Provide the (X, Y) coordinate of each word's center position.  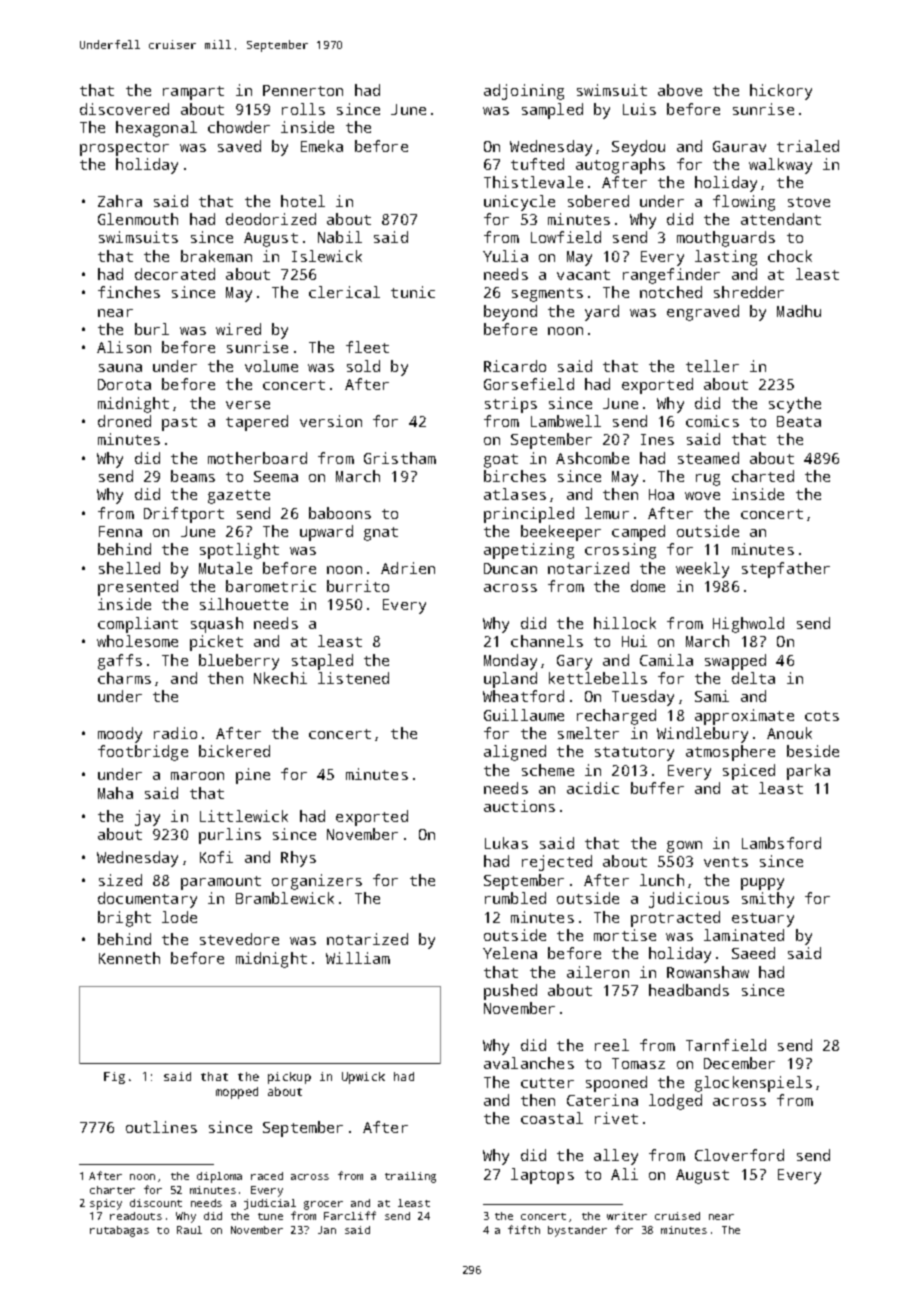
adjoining (524, 92)
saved (239, 146)
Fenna (120, 531)
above (680, 90)
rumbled (515, 898)
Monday (510, 662)
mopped (237, 1093)
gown (684, 847)
